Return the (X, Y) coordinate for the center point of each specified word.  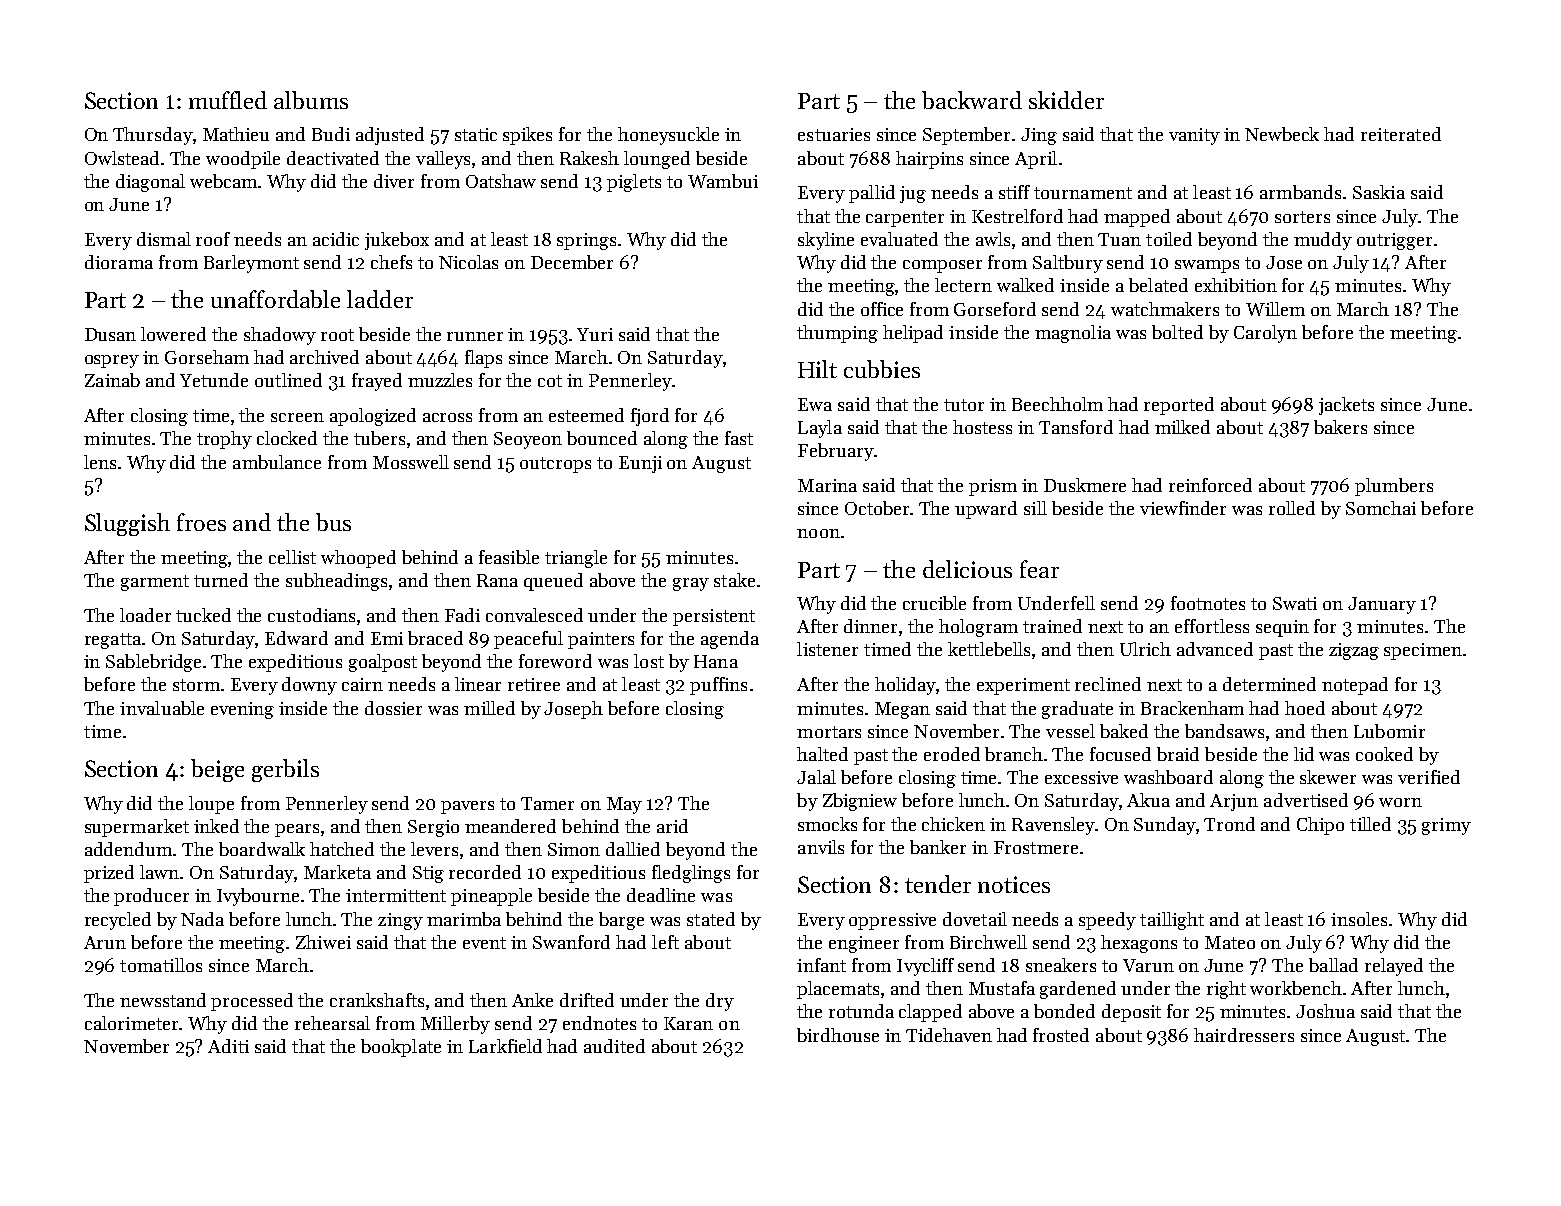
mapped (1137, 218)
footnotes (1208, 603)
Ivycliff (925, 967)
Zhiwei (323, 942)
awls (993, 239)
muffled (228, 100)
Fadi (462, 615)
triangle (576, 559)
